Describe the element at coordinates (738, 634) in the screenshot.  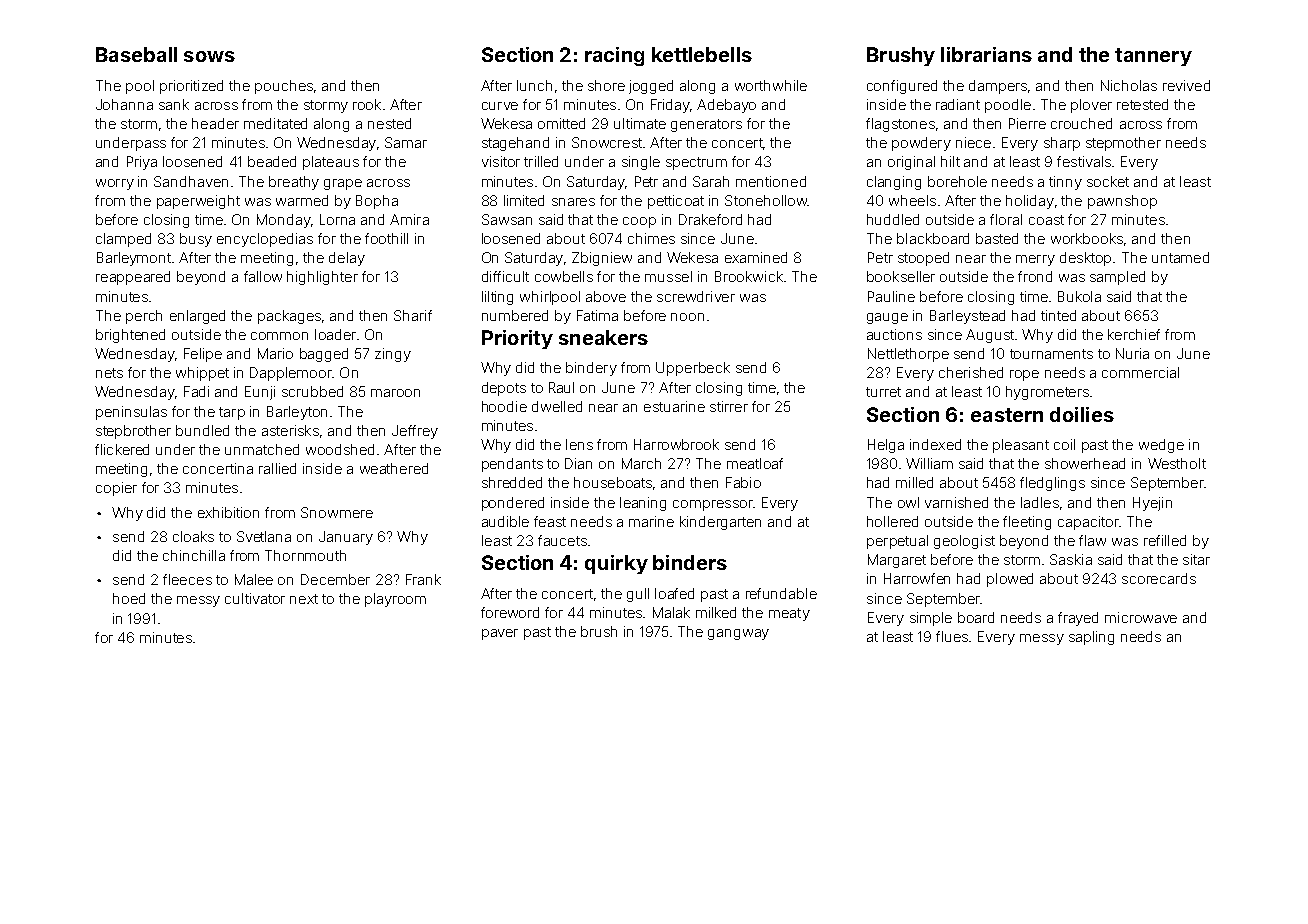
I see `gangway` at that location.
